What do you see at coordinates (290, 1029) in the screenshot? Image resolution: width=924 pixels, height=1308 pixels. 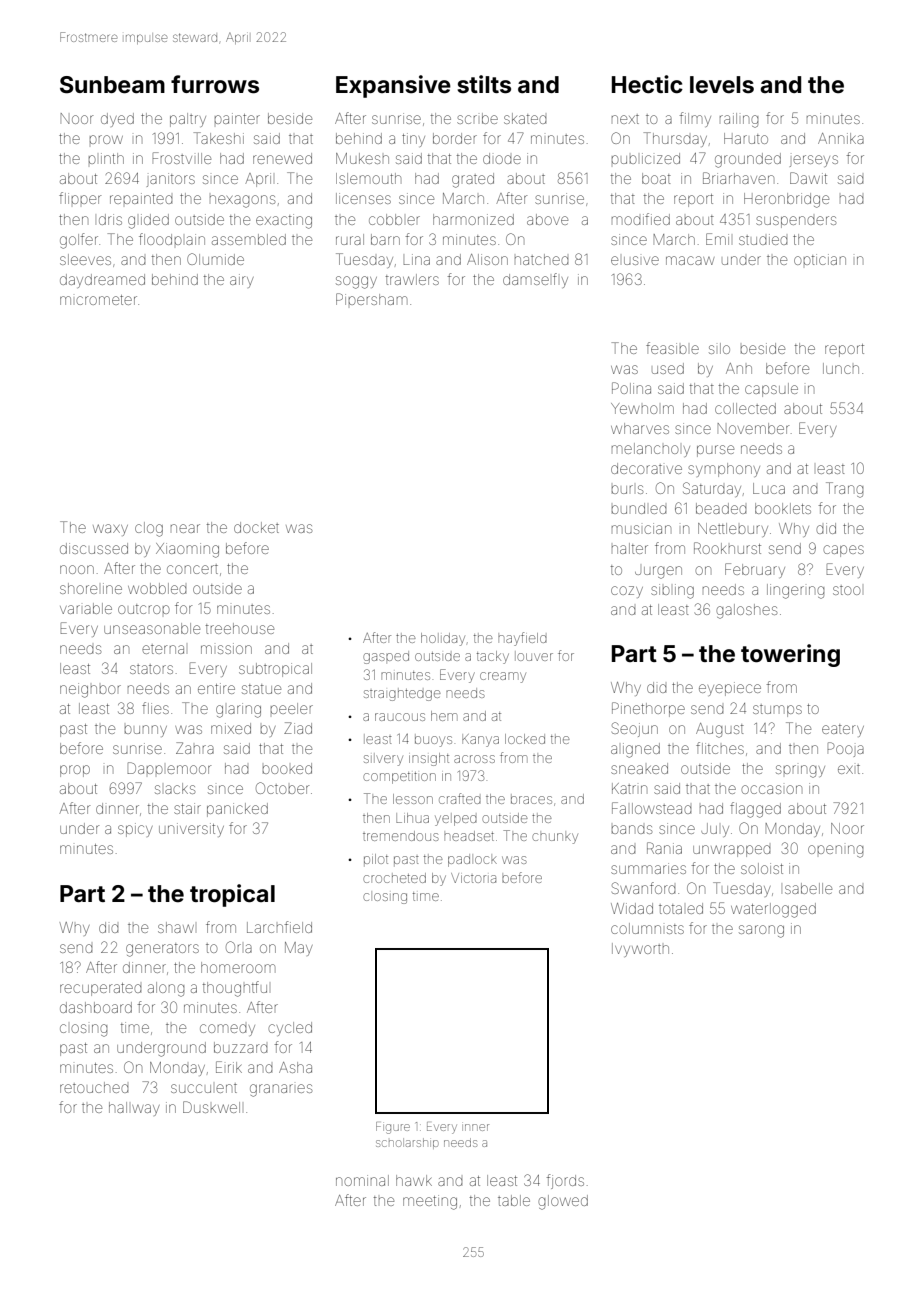 I see `cycled` at bounding box center [290, 1029].
